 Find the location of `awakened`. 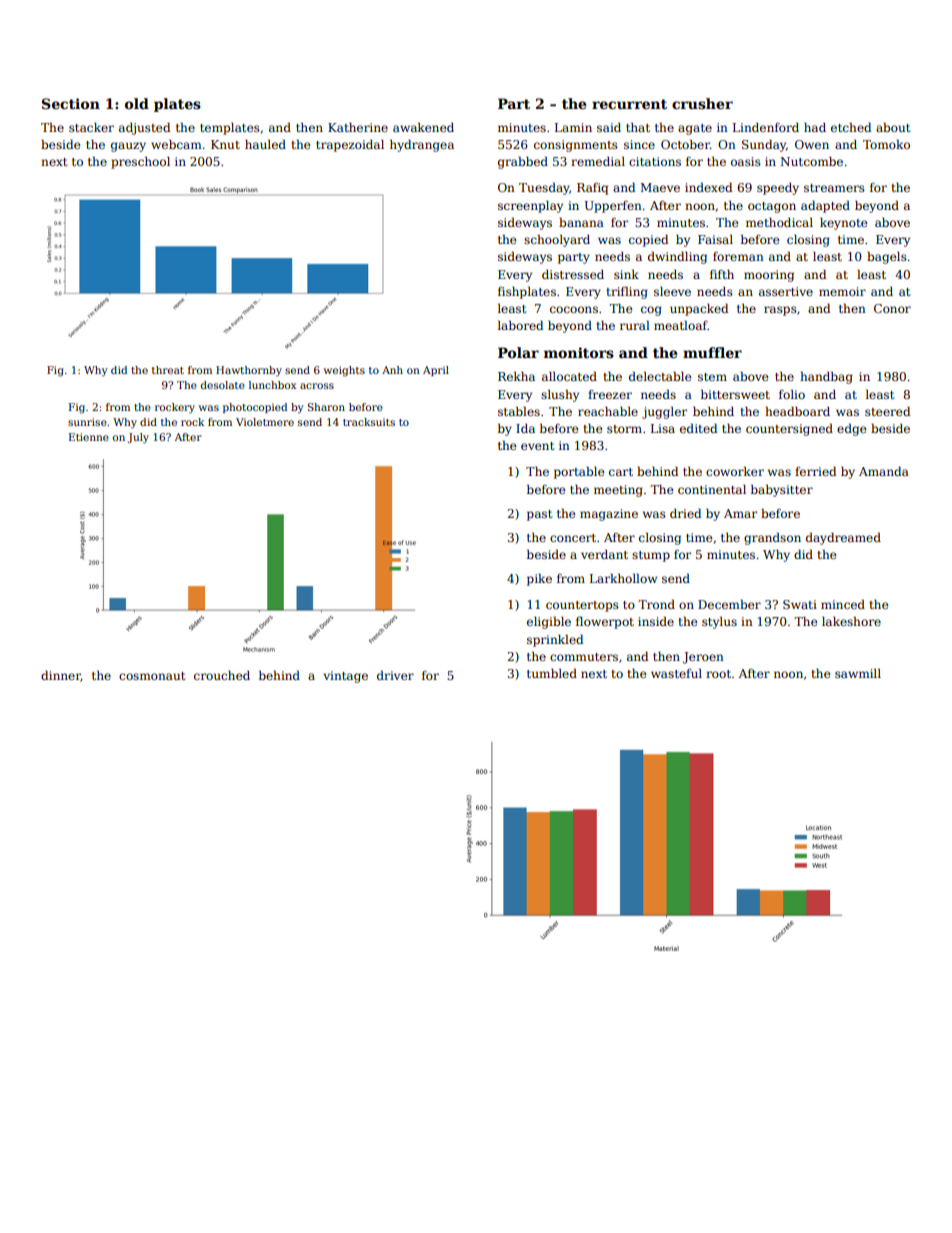

awakened is located at coordinates (423, 127).
